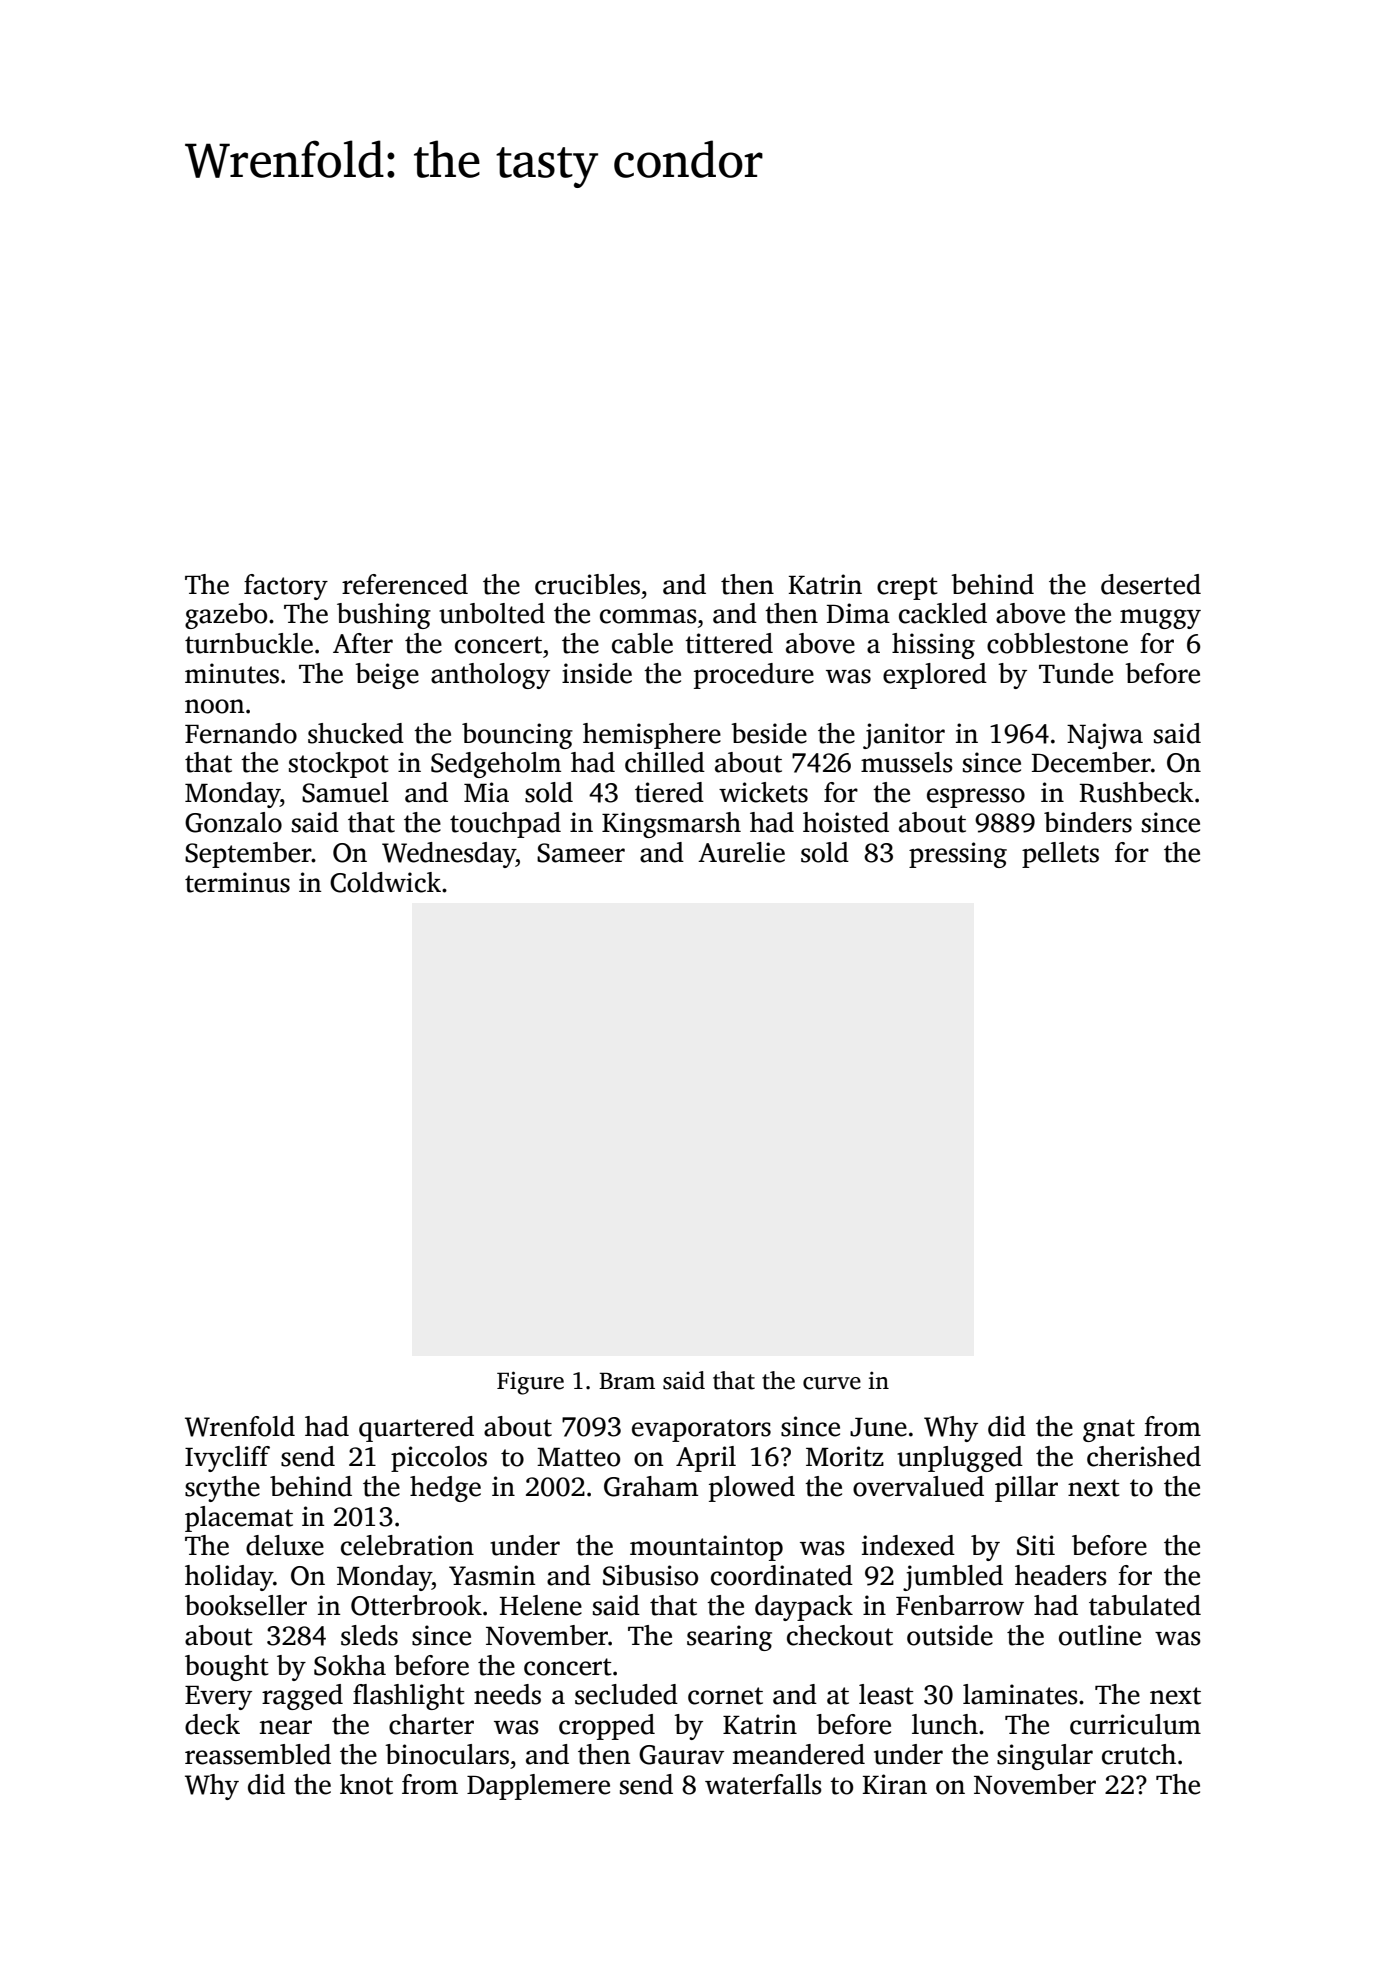 The image size is (1386, 1969). I want to click on Graham, so click(651, 1486).
